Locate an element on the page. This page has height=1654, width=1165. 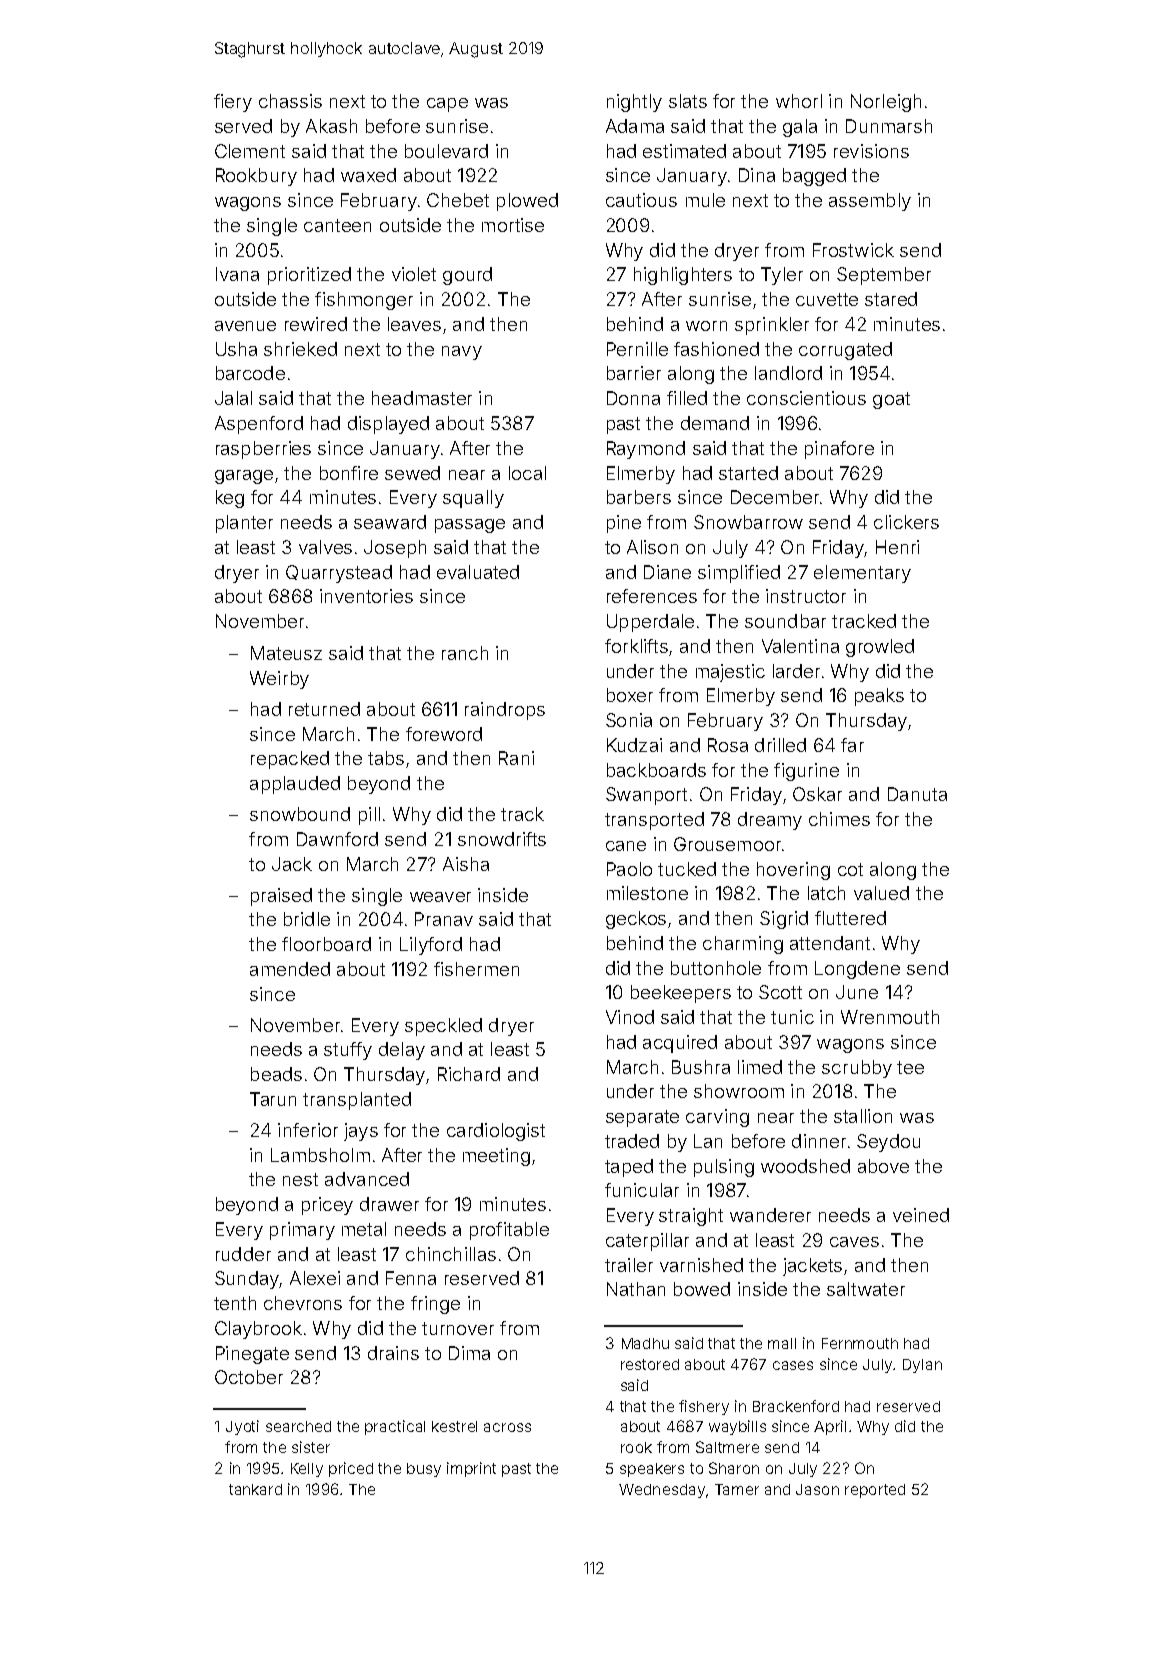
Danuta is located at coordinates (917, 794).
